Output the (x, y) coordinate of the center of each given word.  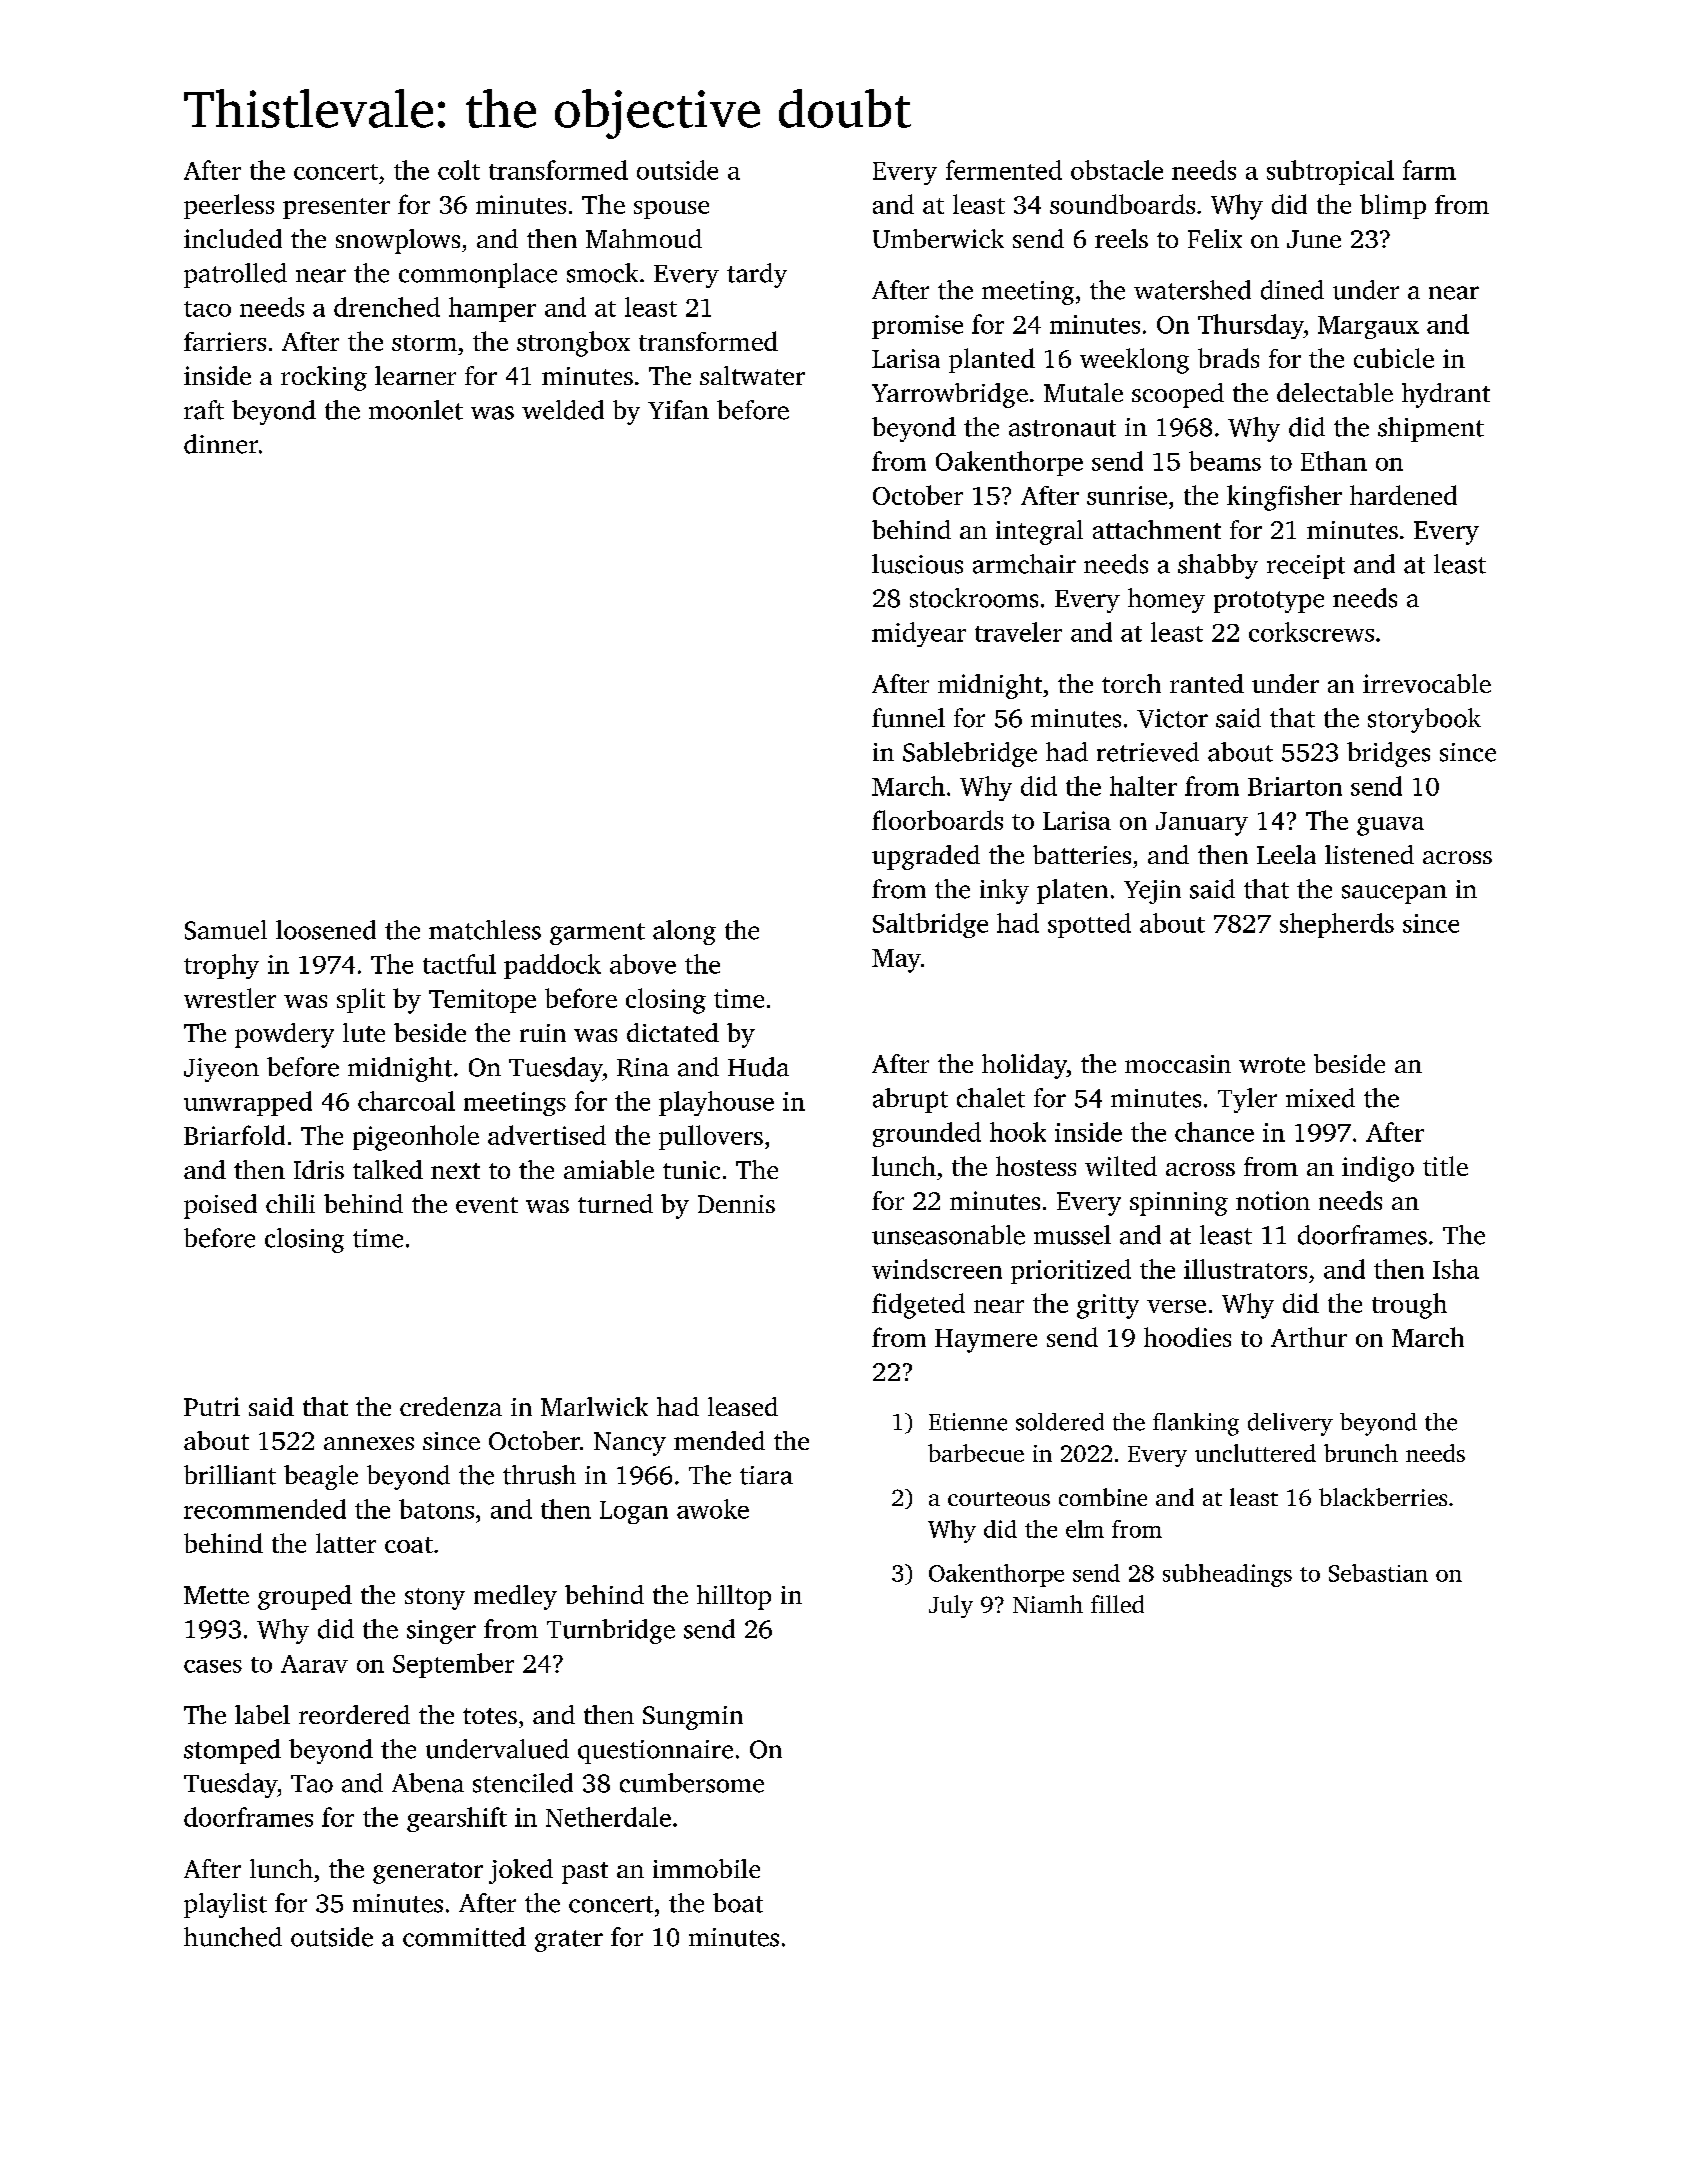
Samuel (226, 930)
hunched (233, 1937)
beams (1225, 461)
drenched (387, 307)
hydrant (1446, 395)
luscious (917, 564)
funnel (908, 718)
